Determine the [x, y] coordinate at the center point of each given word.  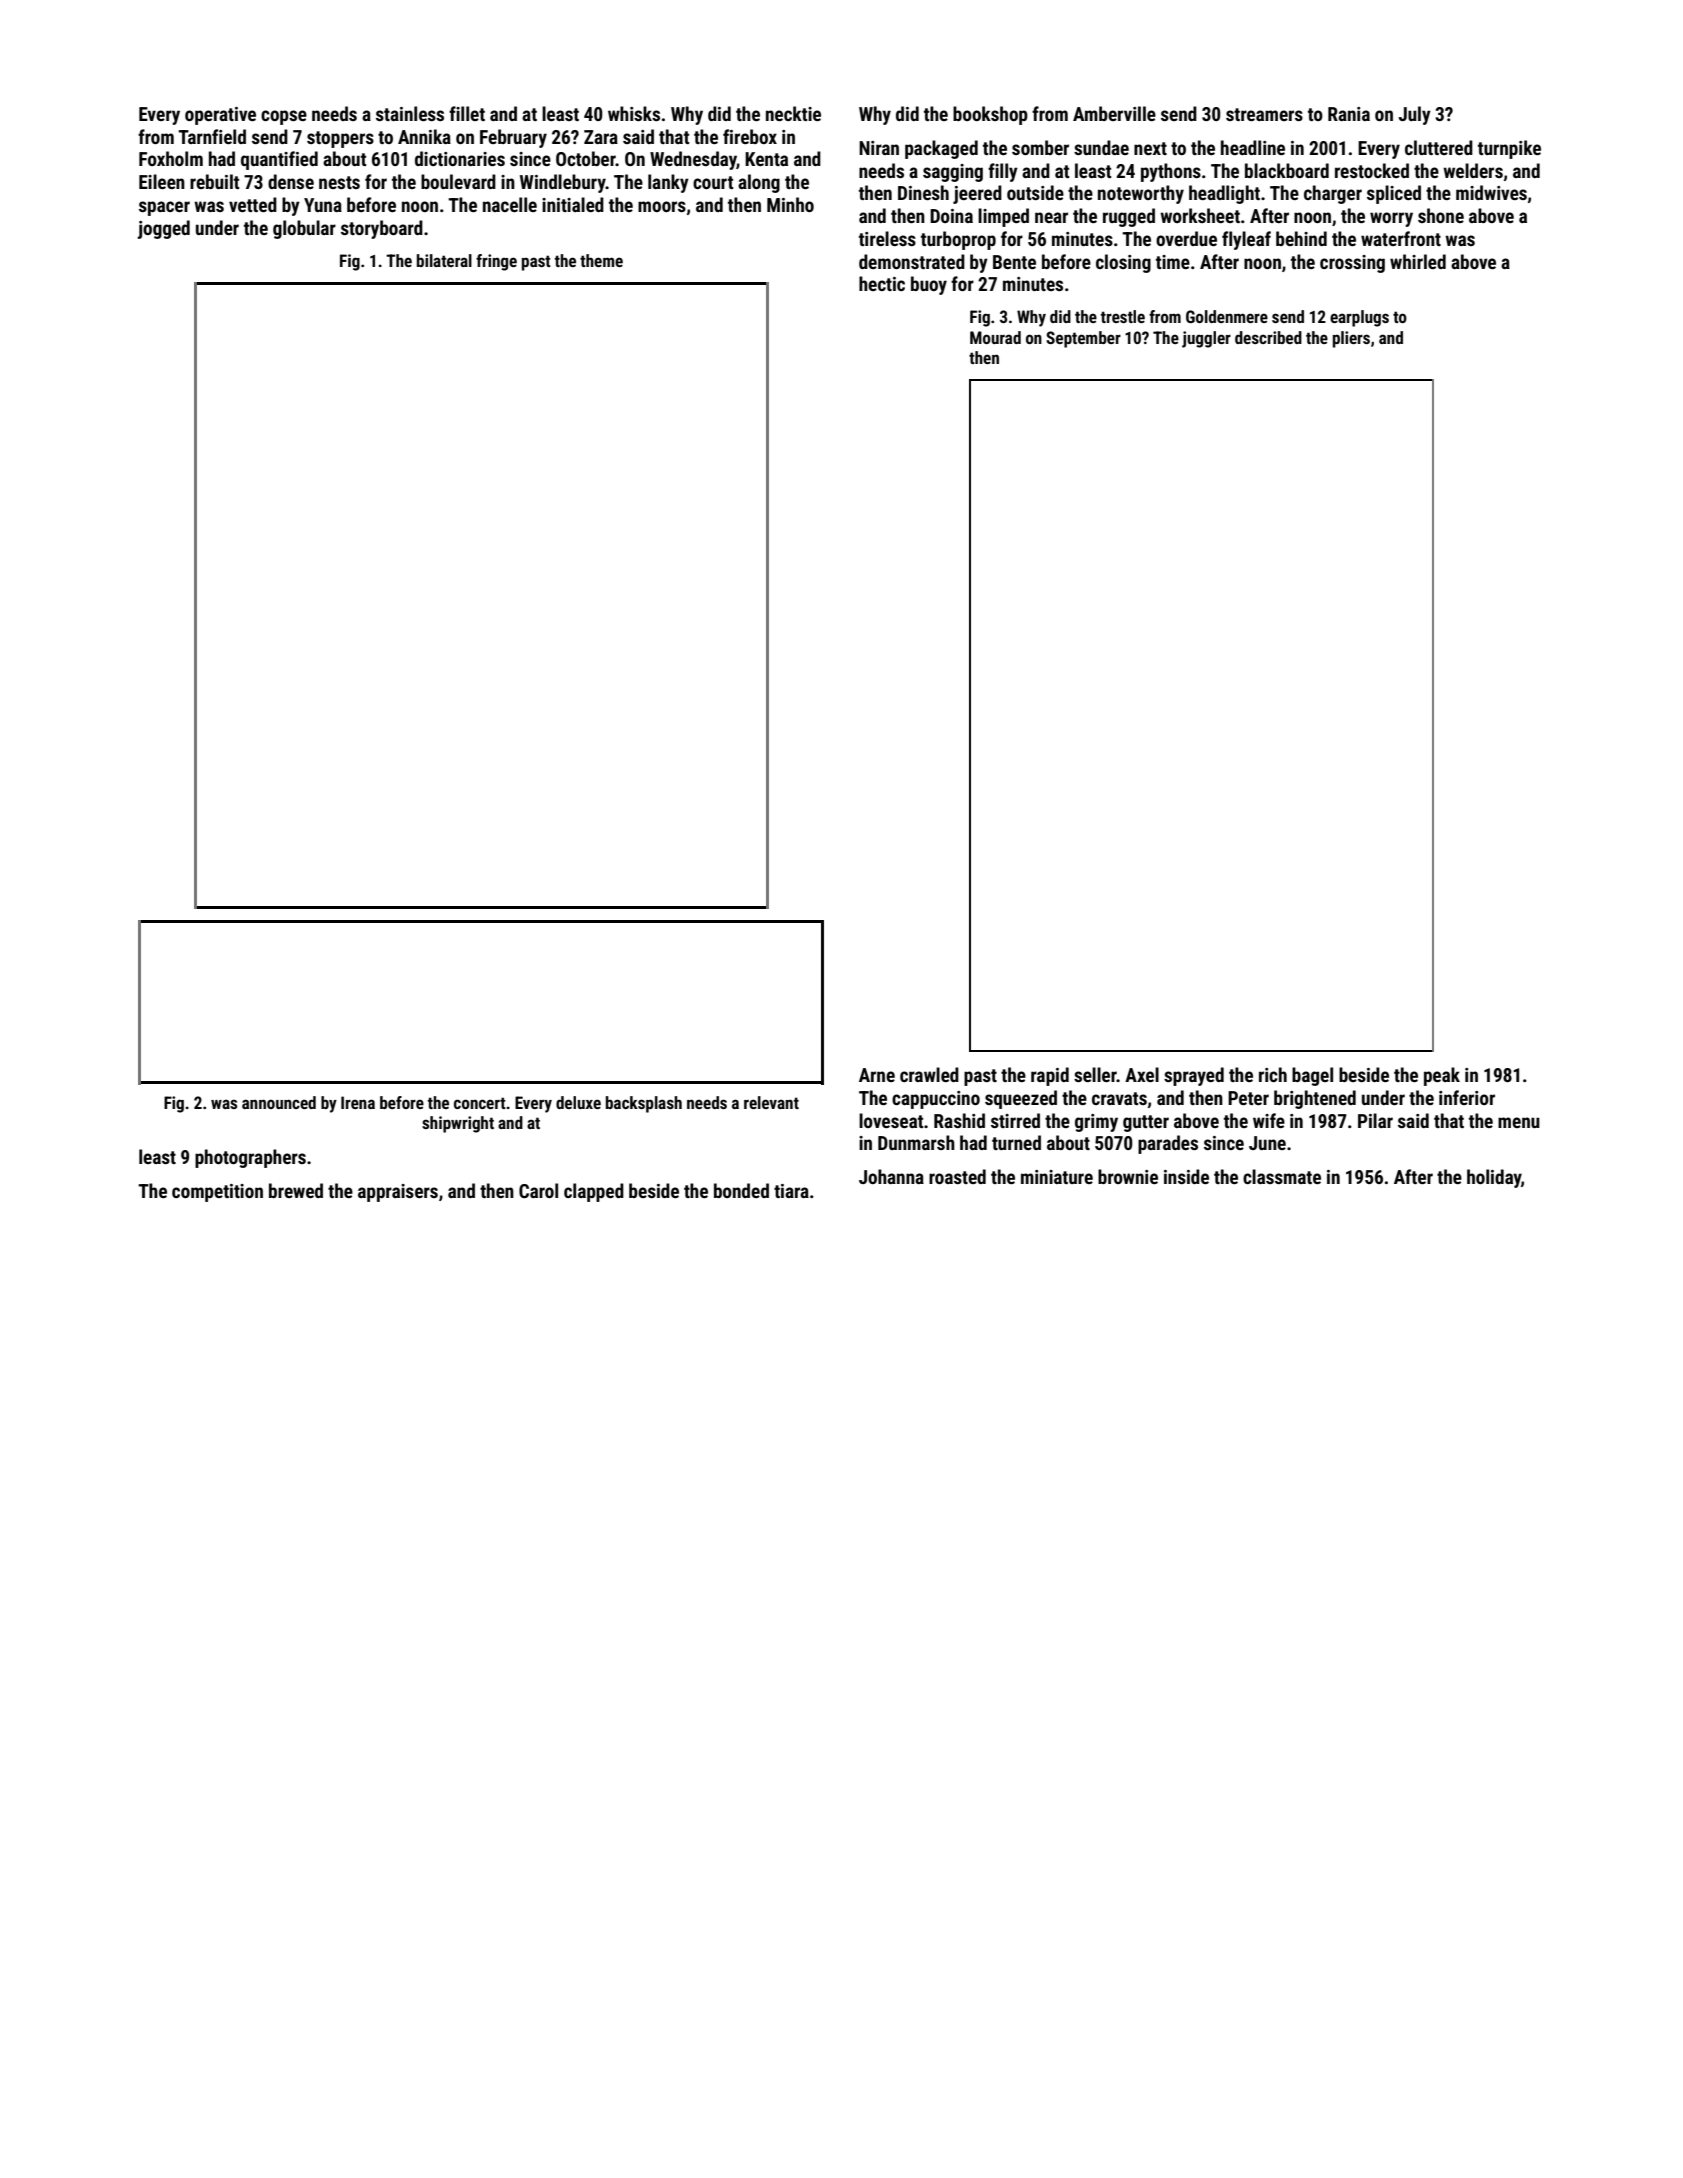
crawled [929, 1074]
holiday [1494, 1178]
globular [304, 229]
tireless [887, 238]
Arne [877, 1075]
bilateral [444, 260]
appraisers [398, 1193]
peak [1442, 1076]
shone [1441, 215]
